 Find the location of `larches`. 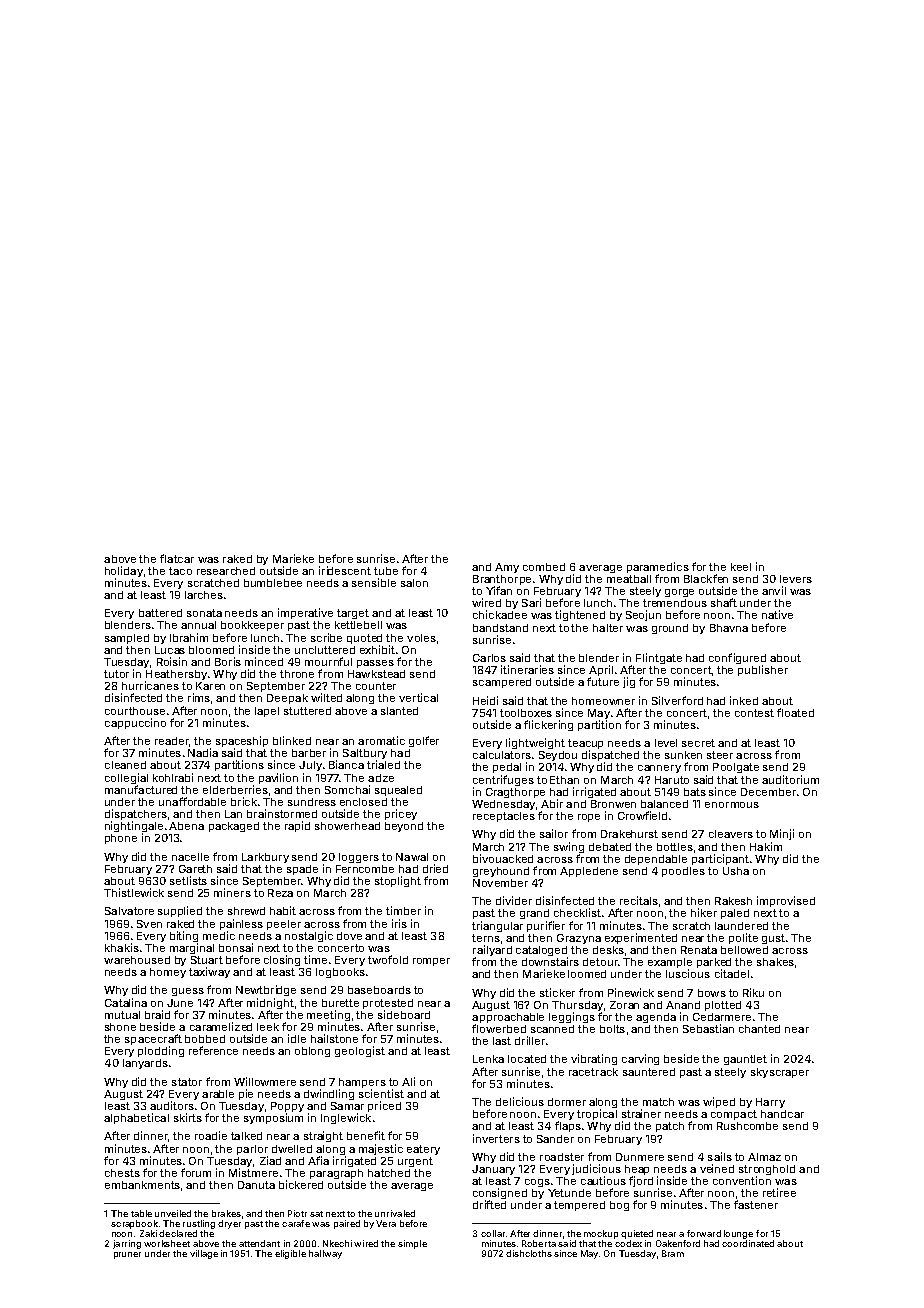

larches is located at coordinates (204, 595).
